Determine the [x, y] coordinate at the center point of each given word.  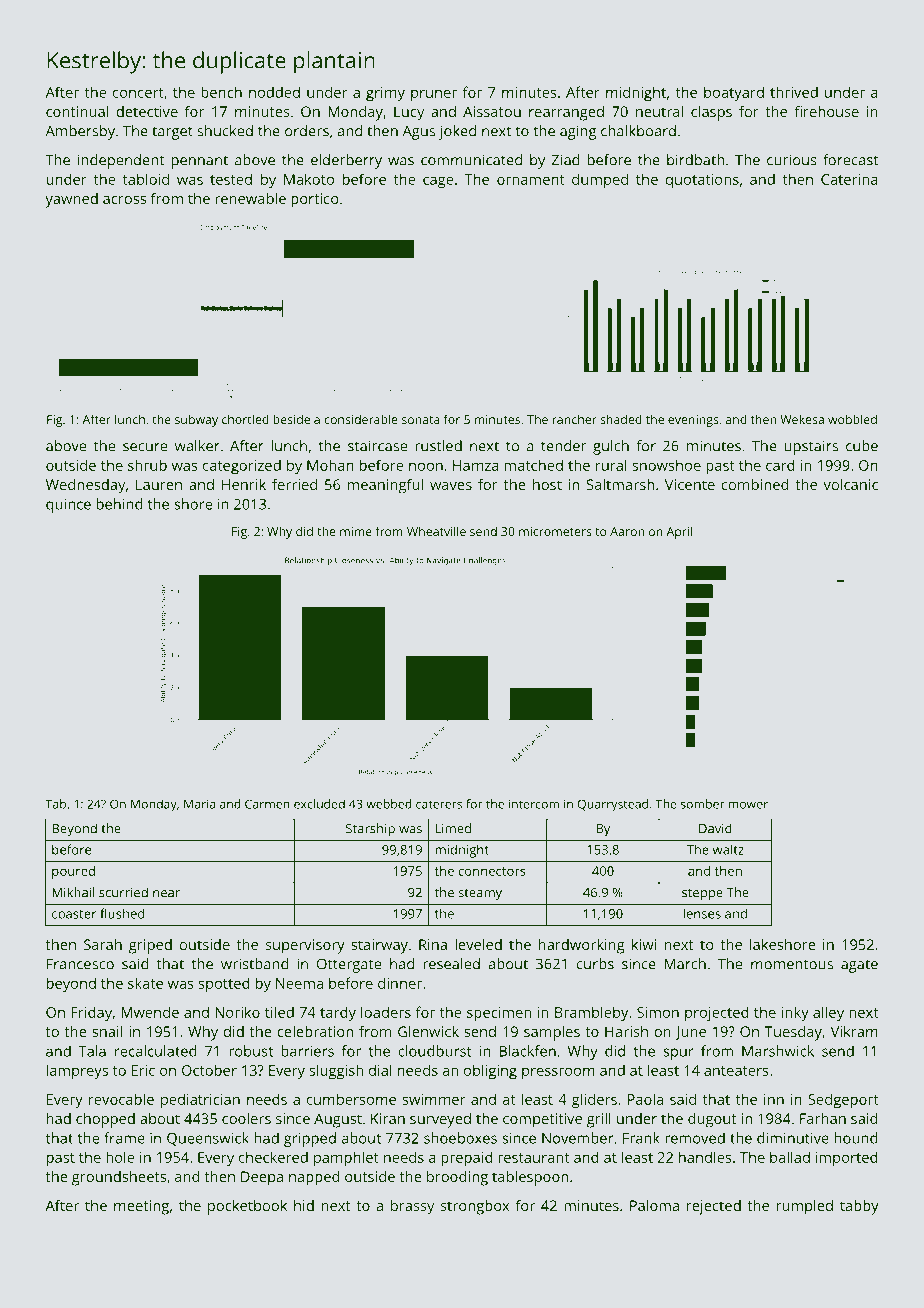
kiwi [644, 944]
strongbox [475, 1207]
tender [563, 446]
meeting [141, 1207]
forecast [850, 160]
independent [121, 161]
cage [438, 182]
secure [145, 447]
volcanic [851, 484]
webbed [389, 804]
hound [856, 1138]
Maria [199, 804]
